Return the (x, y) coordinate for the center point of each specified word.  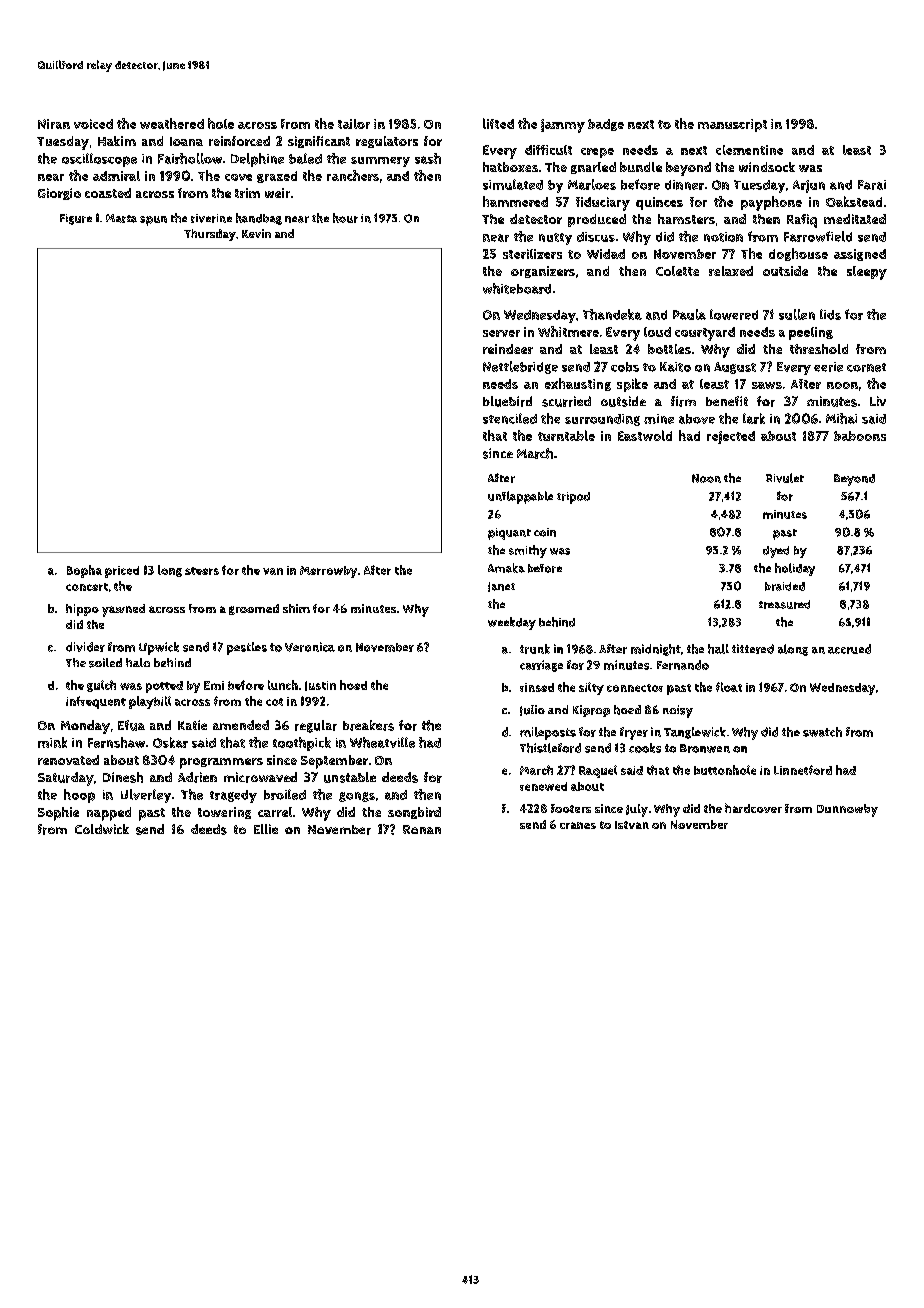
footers (571, 808)
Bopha (84, 571)
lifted (498, 123)
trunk (535, 649)
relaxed (731, 271)
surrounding (602, 420)
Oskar (170, 742)
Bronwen (705, 748)
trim (247, 193)
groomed (254, 609)
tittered (753, 649)
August (735, 368)
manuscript (732, 125)
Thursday (210, 235)
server (501, 333)
